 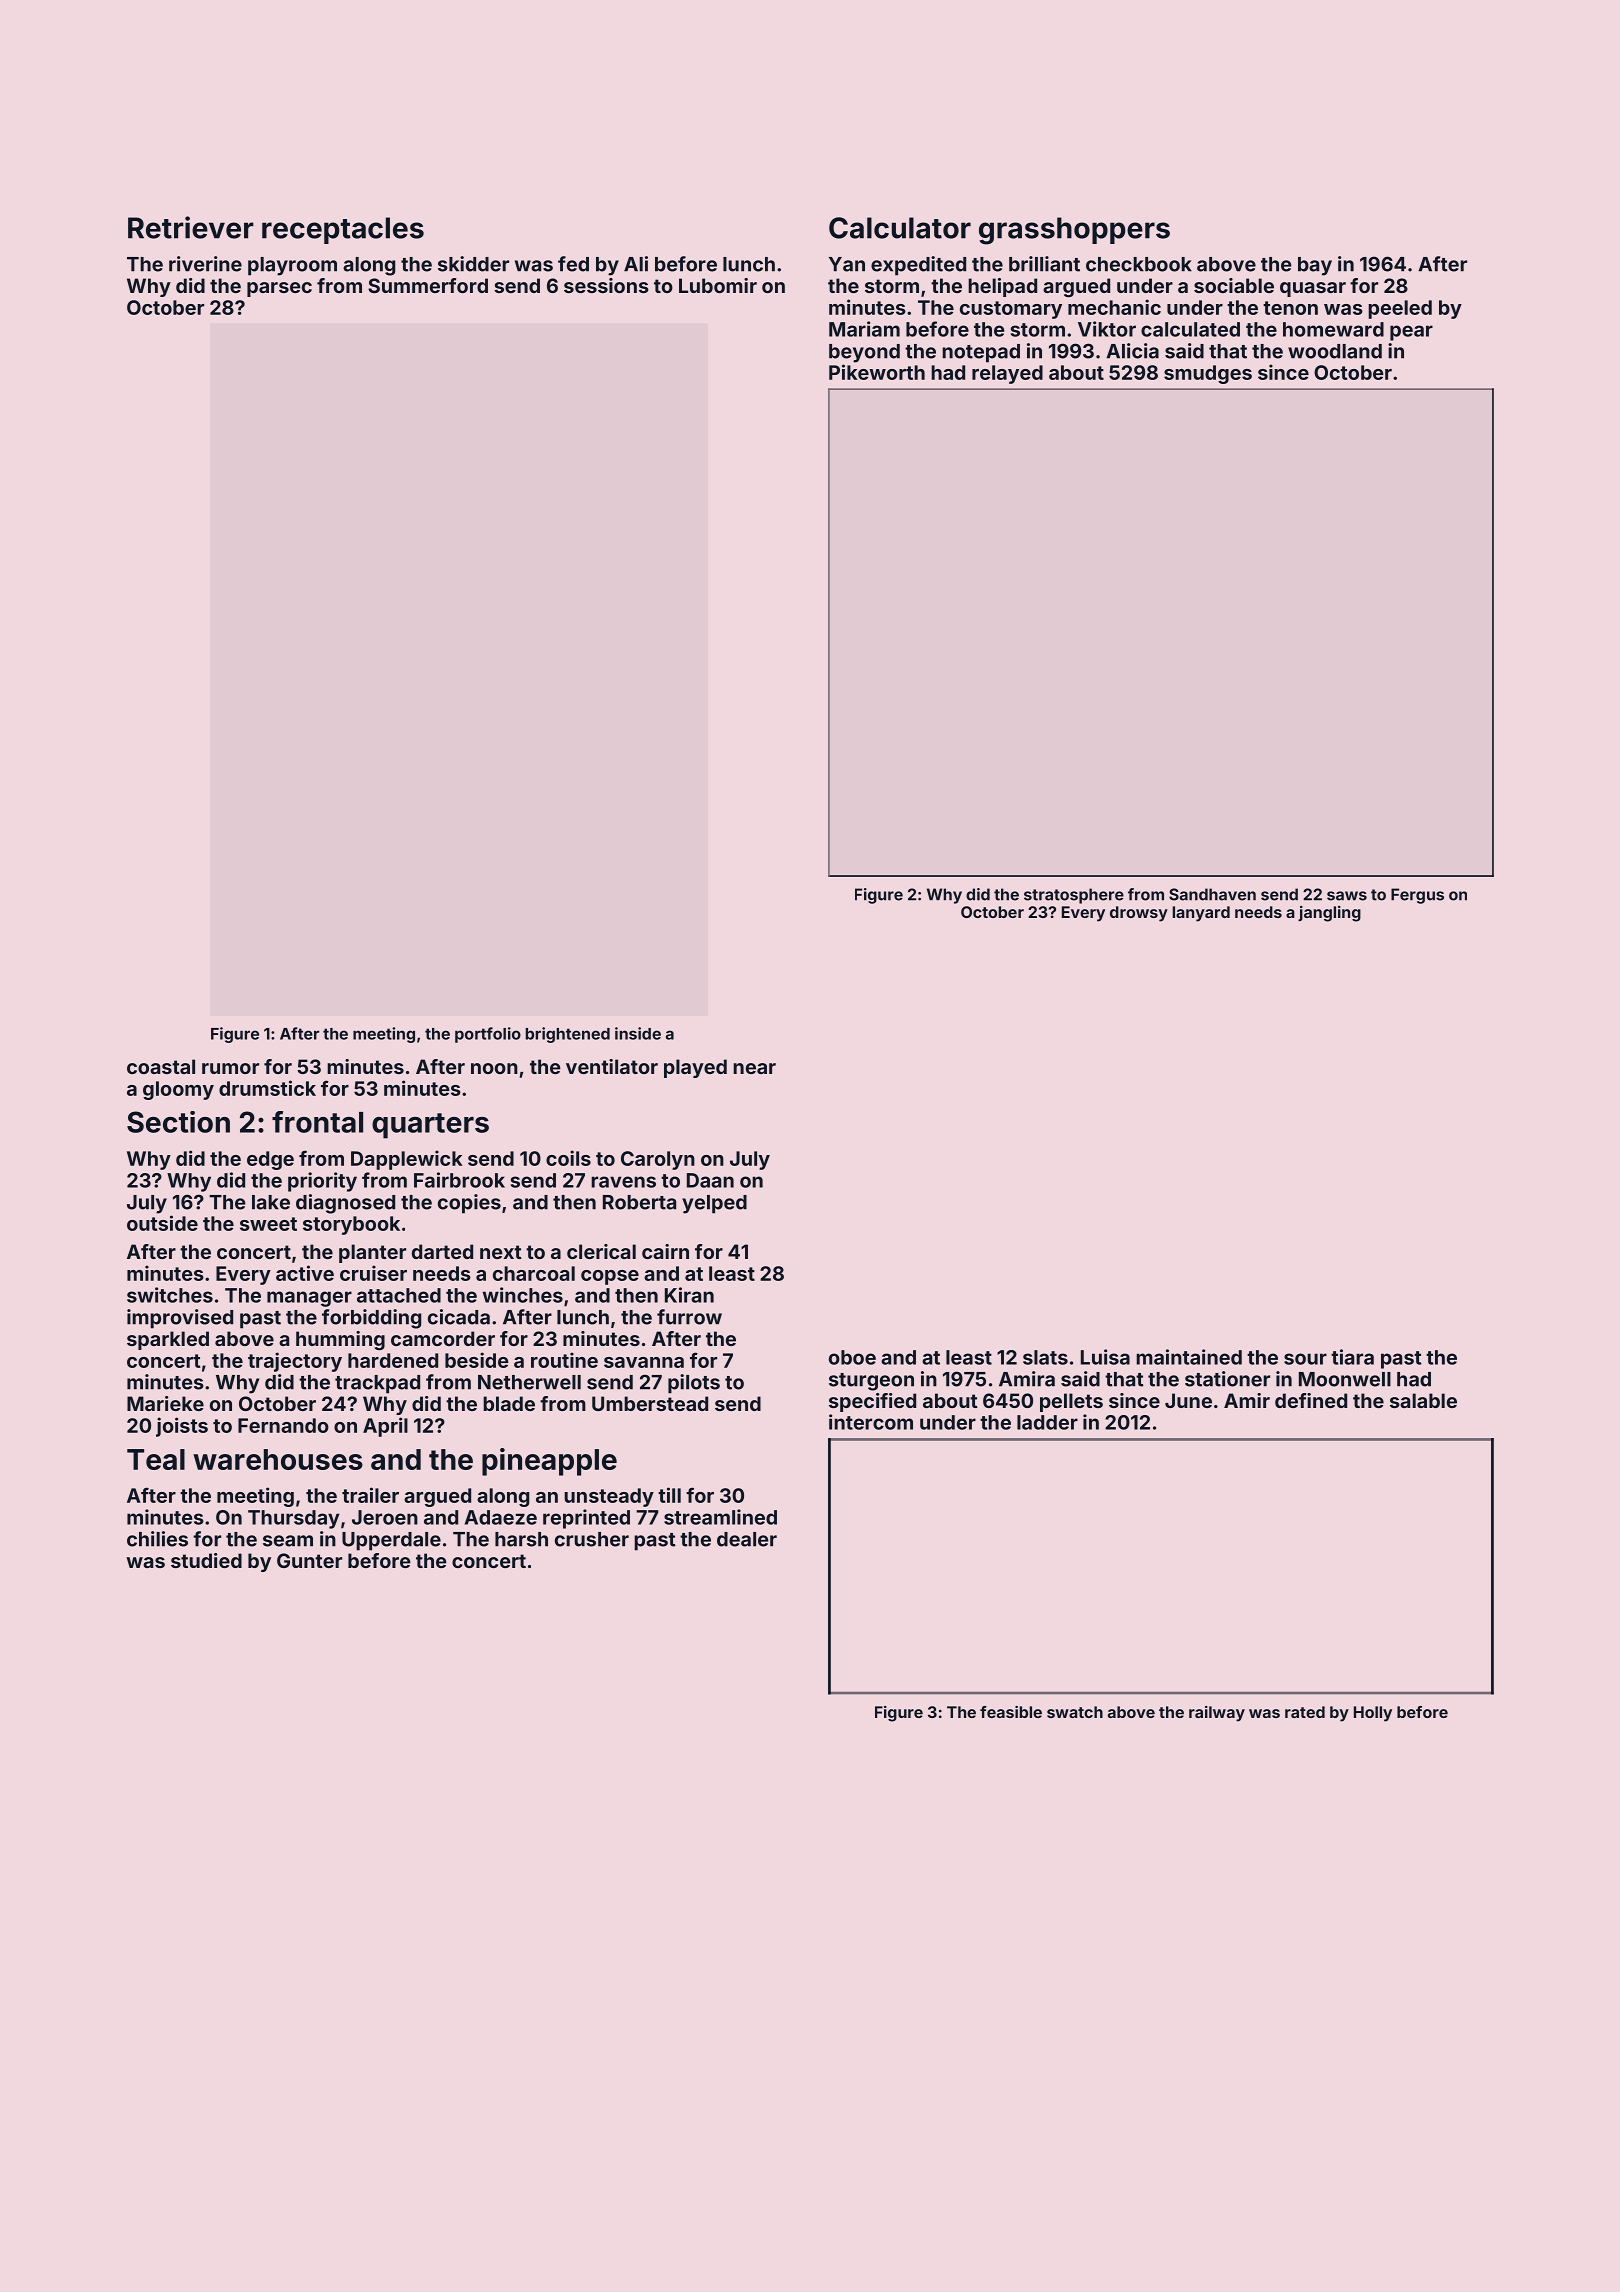 I want to click on portfolio, so click(x=488, y=1035).
